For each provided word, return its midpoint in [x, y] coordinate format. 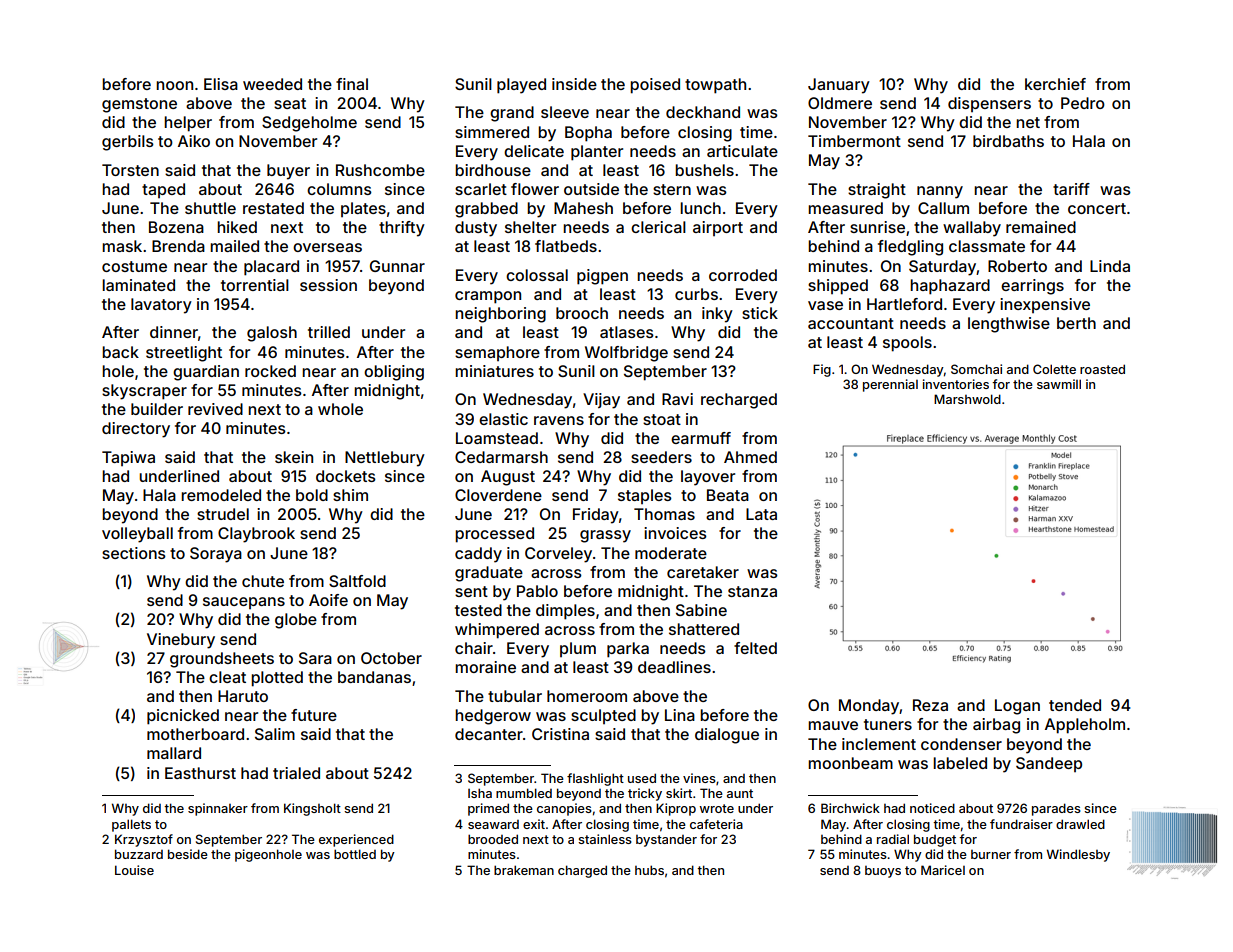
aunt [740, 793]
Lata [761, 514]
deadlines [674, 667]
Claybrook [256, 535]
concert [1097, 208]
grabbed [486, 210]
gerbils [128, 143]
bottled [355, 854]
